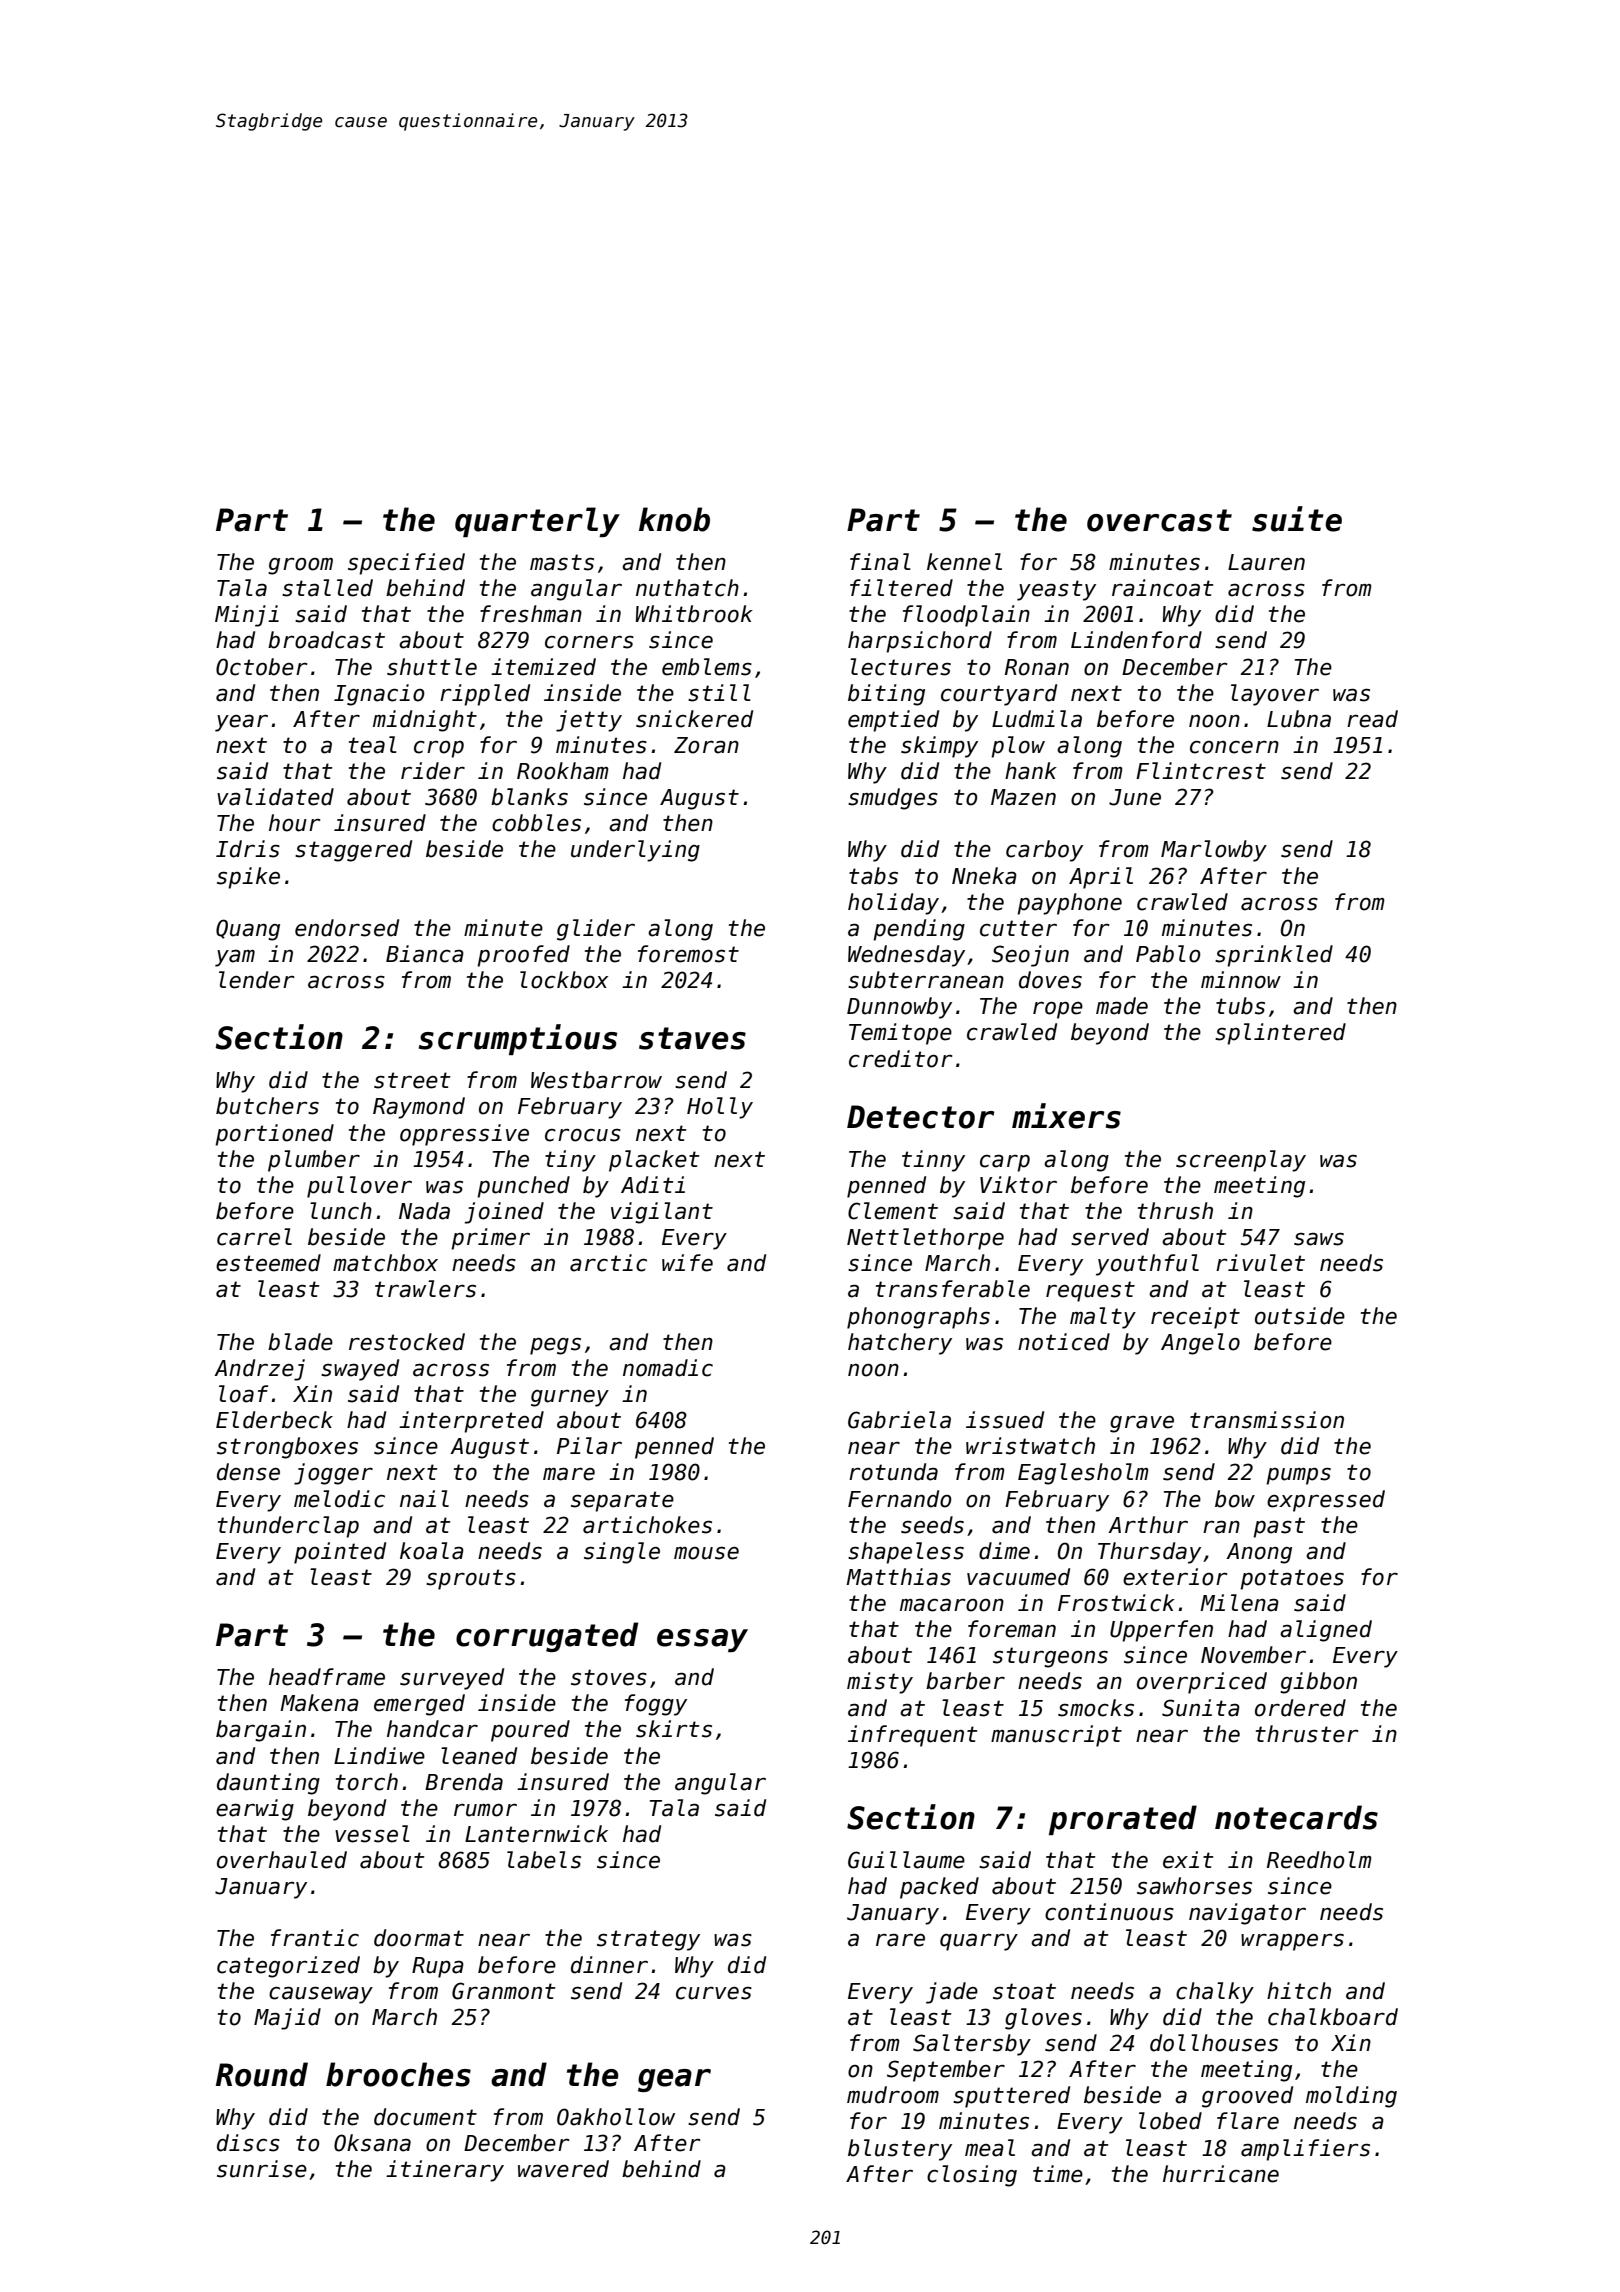 This screenshot has width=1620, height=2292. Describe the element at coordinates (372, 1834) in the screenshot. I see `vessel` at that location.
